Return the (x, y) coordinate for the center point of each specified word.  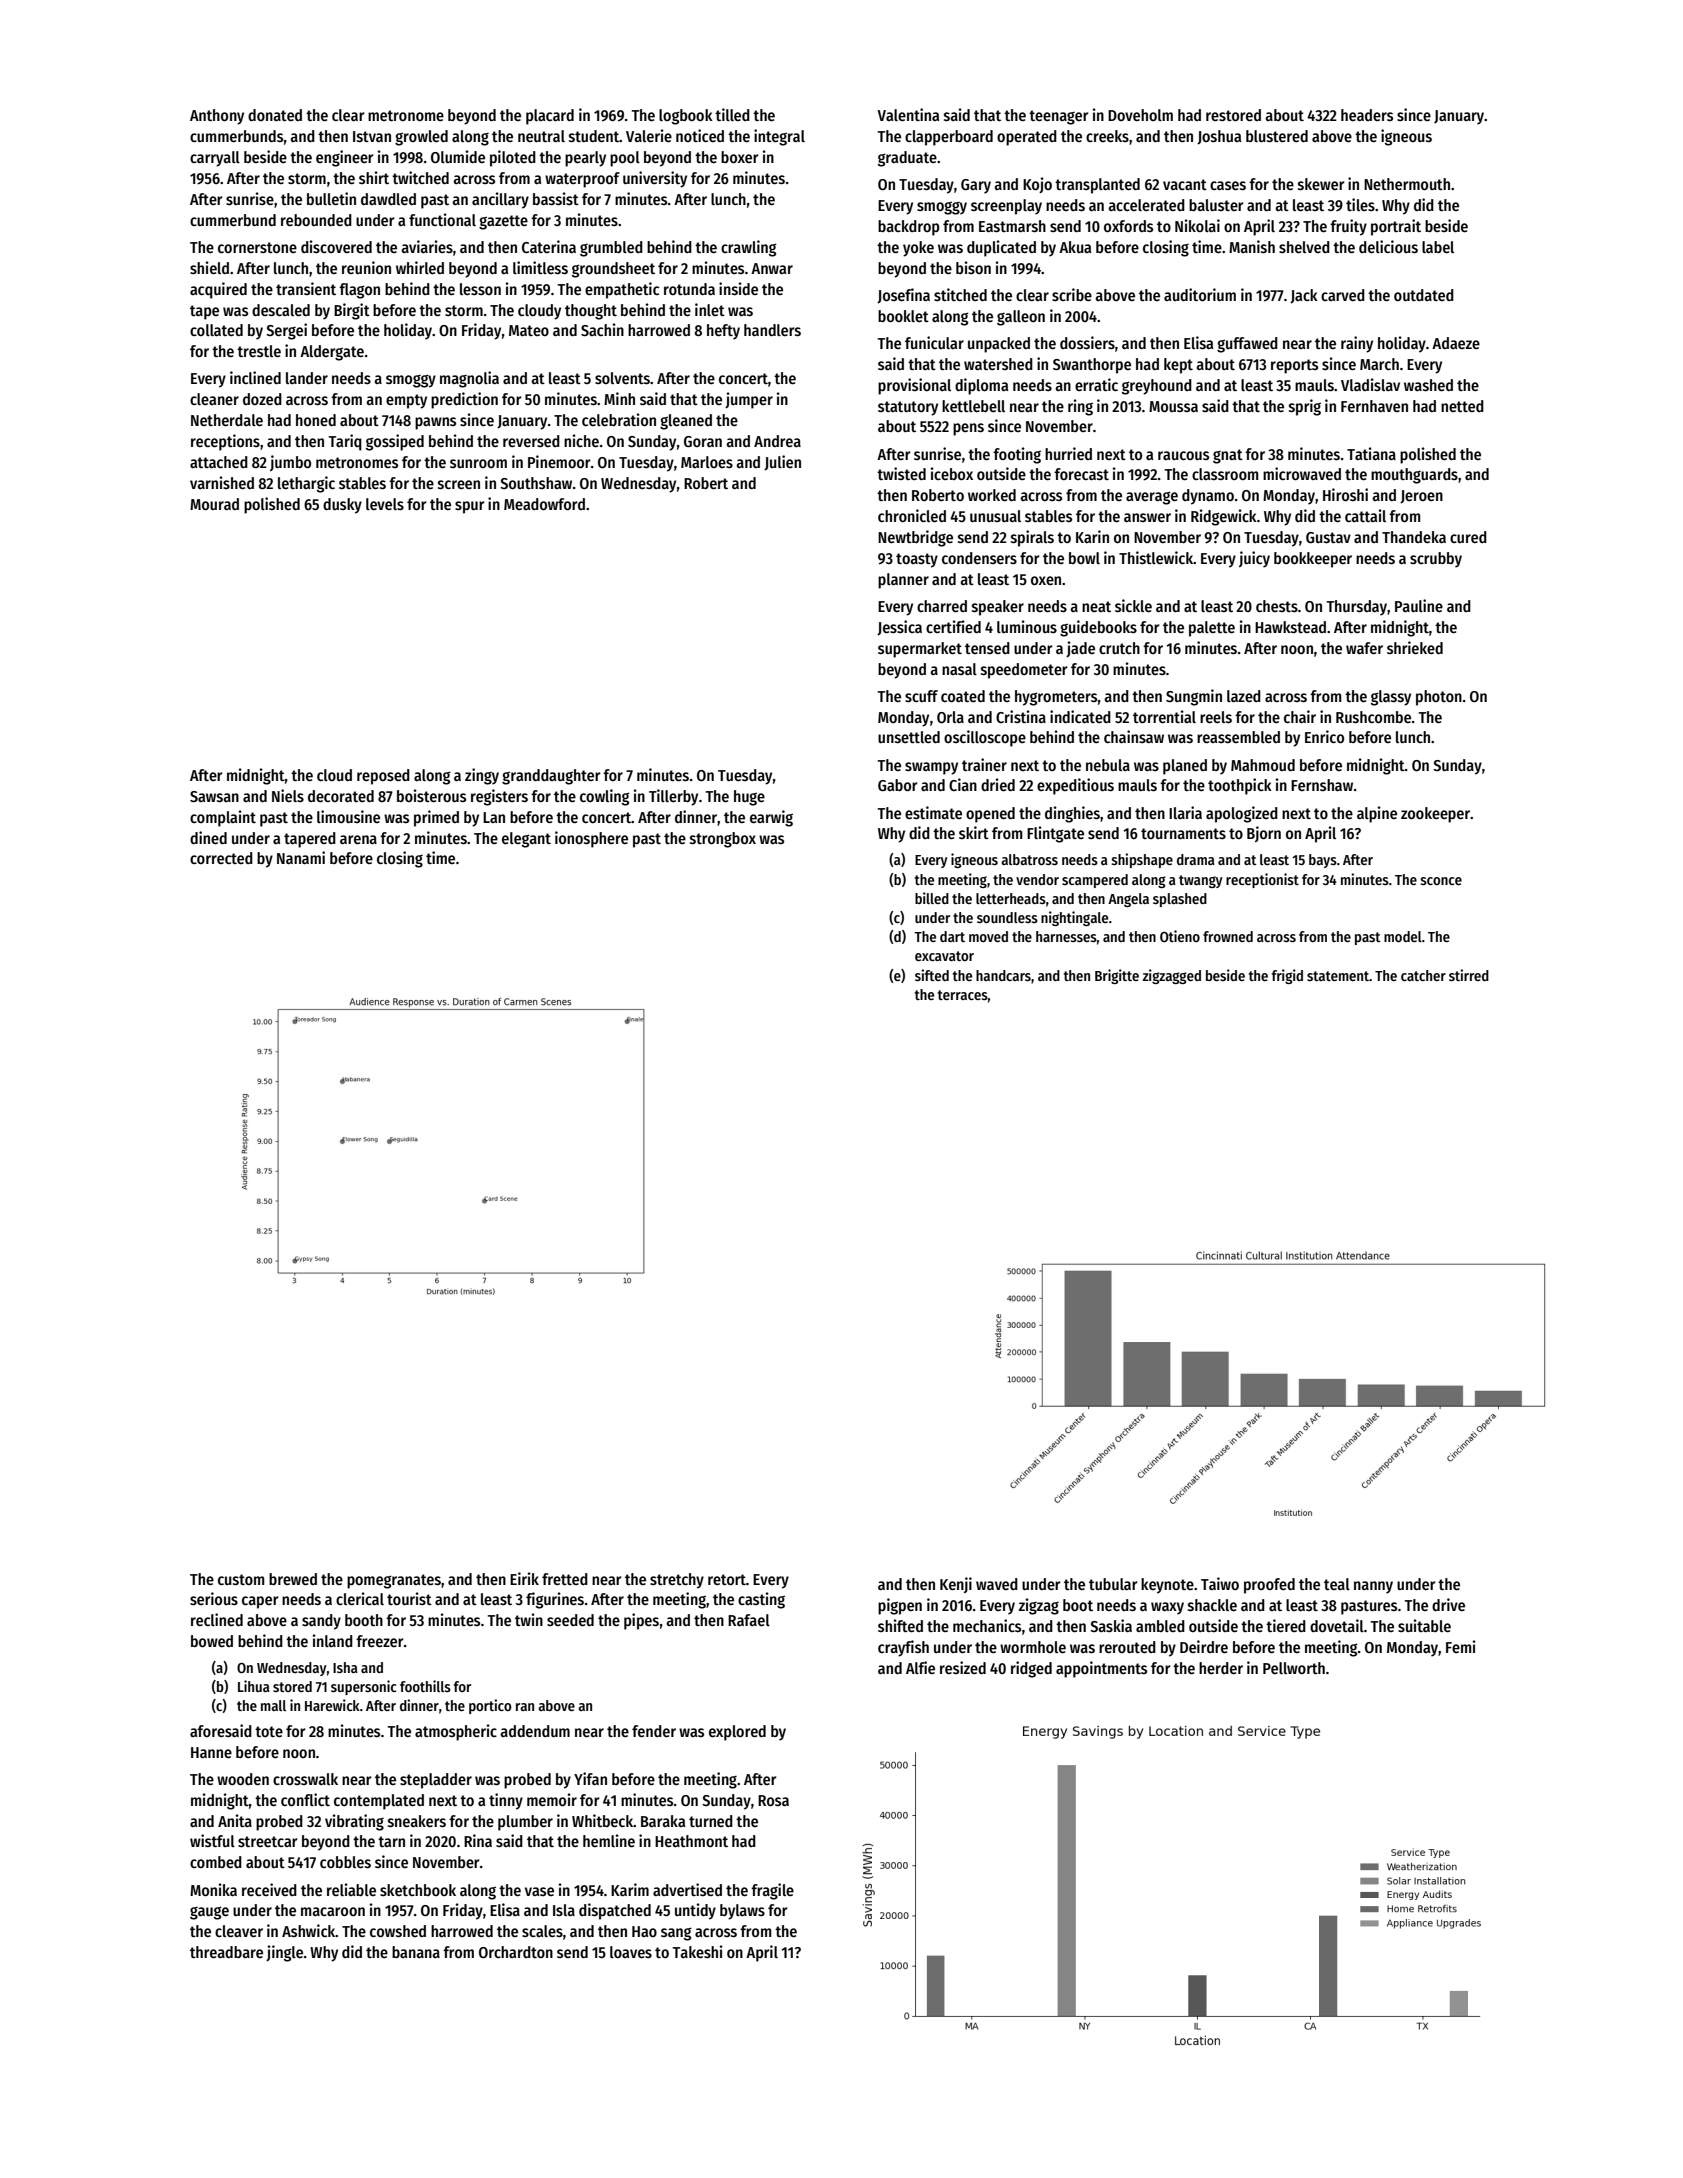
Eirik (524, 1578)
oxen (1046, 580)
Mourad (214, 504)
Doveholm (1140, 115)
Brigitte (1117, 976)
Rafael (749, 1620)
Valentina (908, 114)
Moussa (1173, 406)
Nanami (301, 857)
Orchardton (516, 1952)
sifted (932, 975)
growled (421, 138)
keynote (1167, 1586)
